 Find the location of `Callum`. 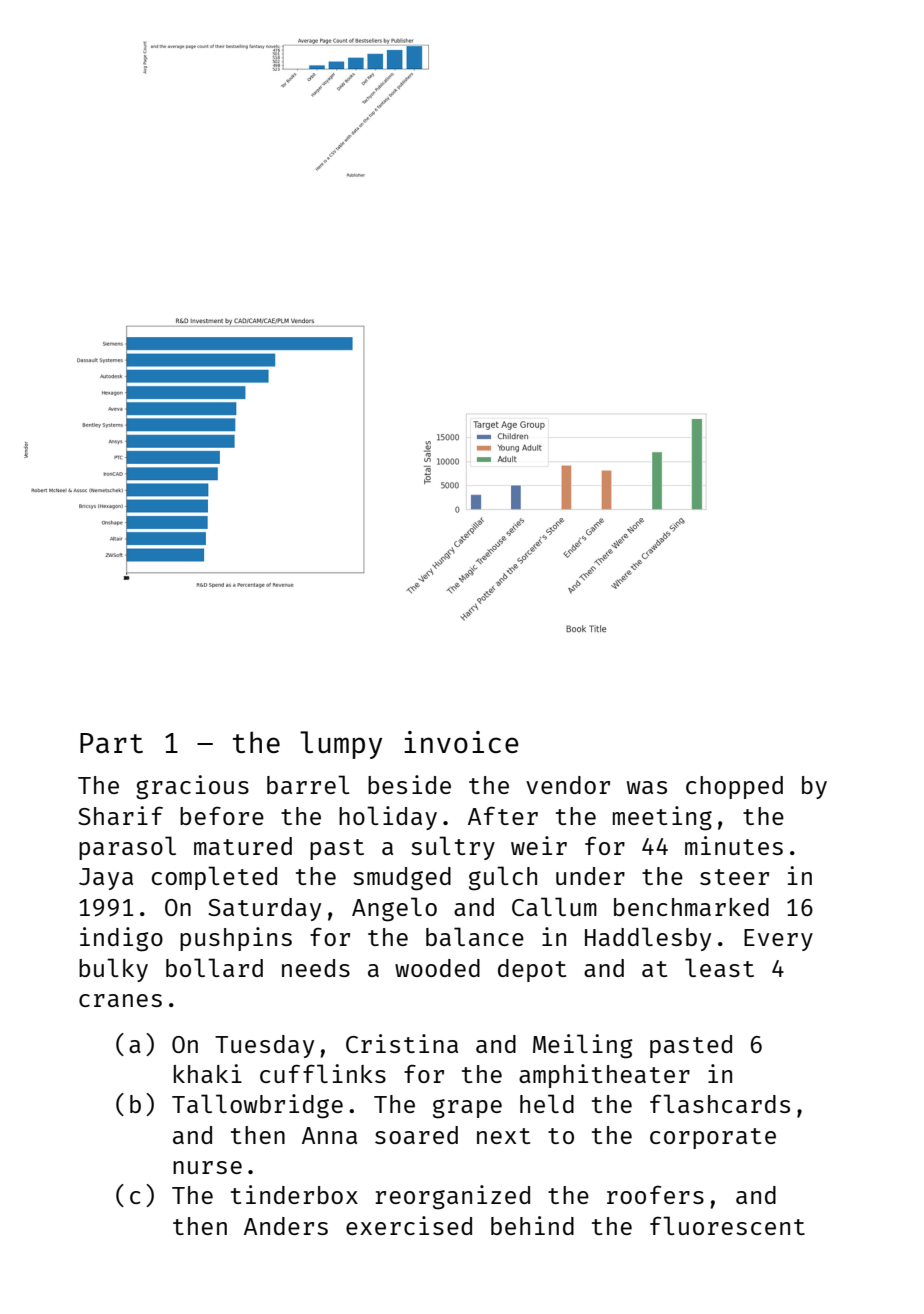

Callum is located at coordinates (554, 906).
